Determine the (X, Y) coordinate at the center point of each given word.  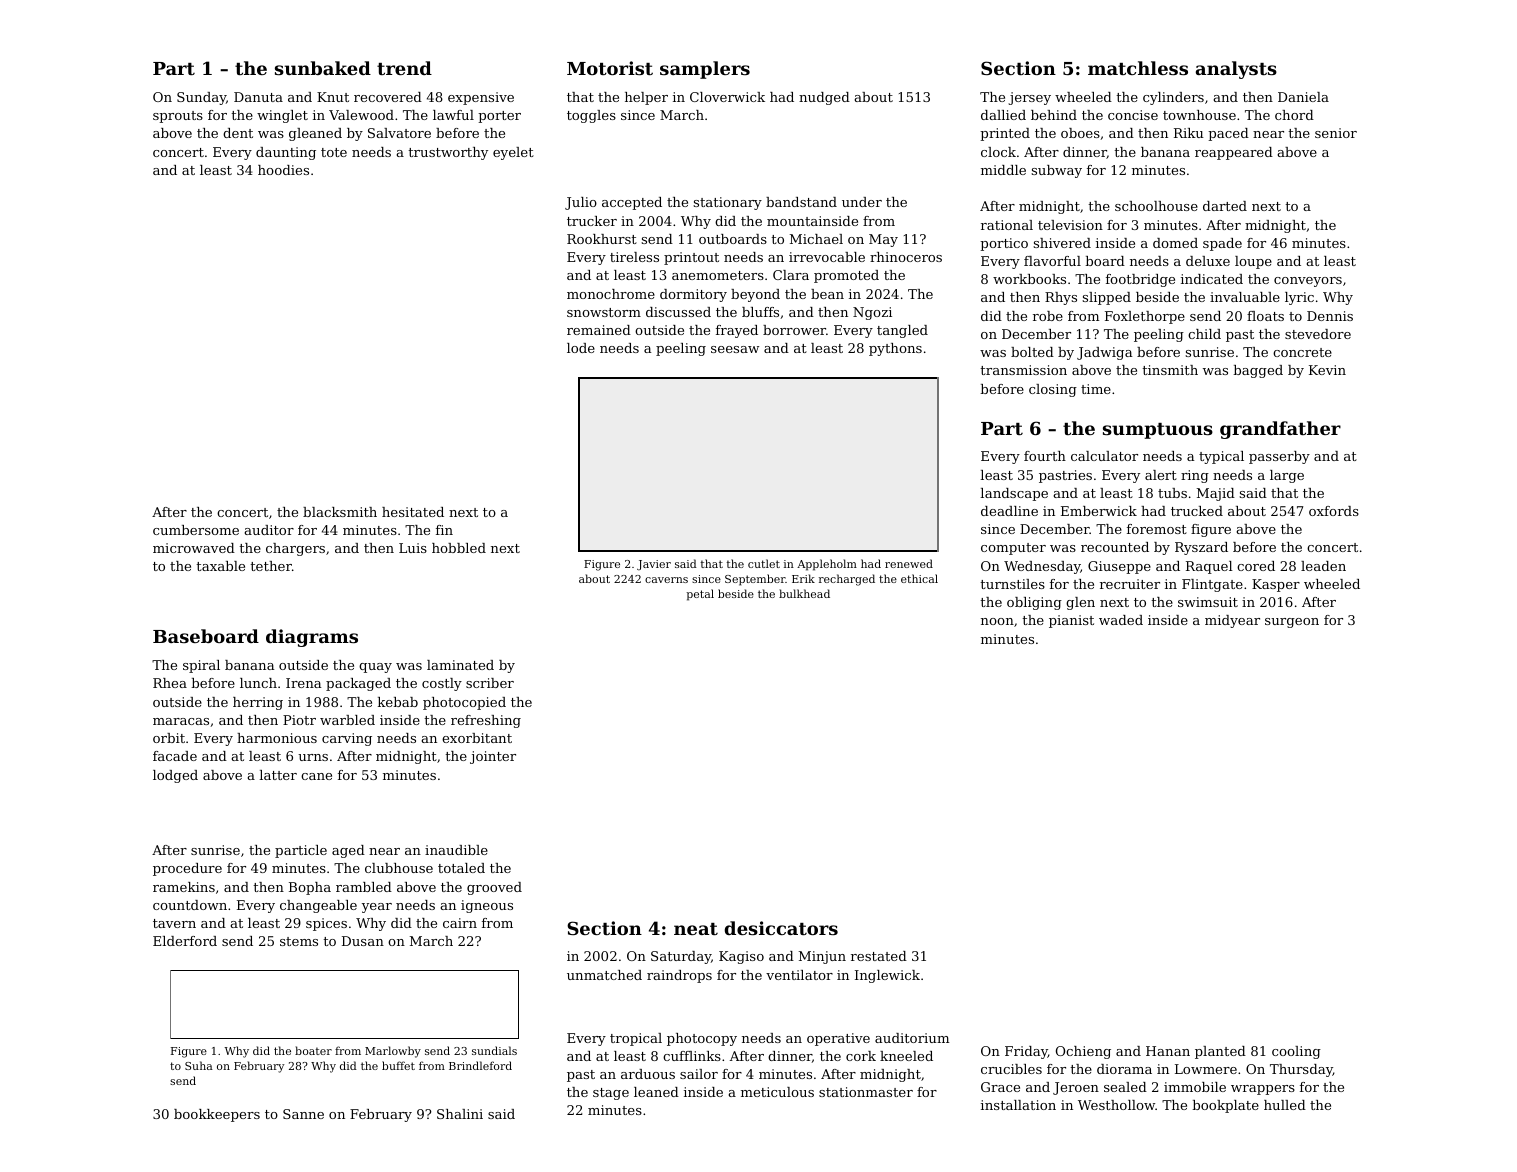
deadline (1009, 511)
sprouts (178, 117)
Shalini (460, 1114)
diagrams (312, 638)
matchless (1138, 68)
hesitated (413, 512)
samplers (705, 70)
